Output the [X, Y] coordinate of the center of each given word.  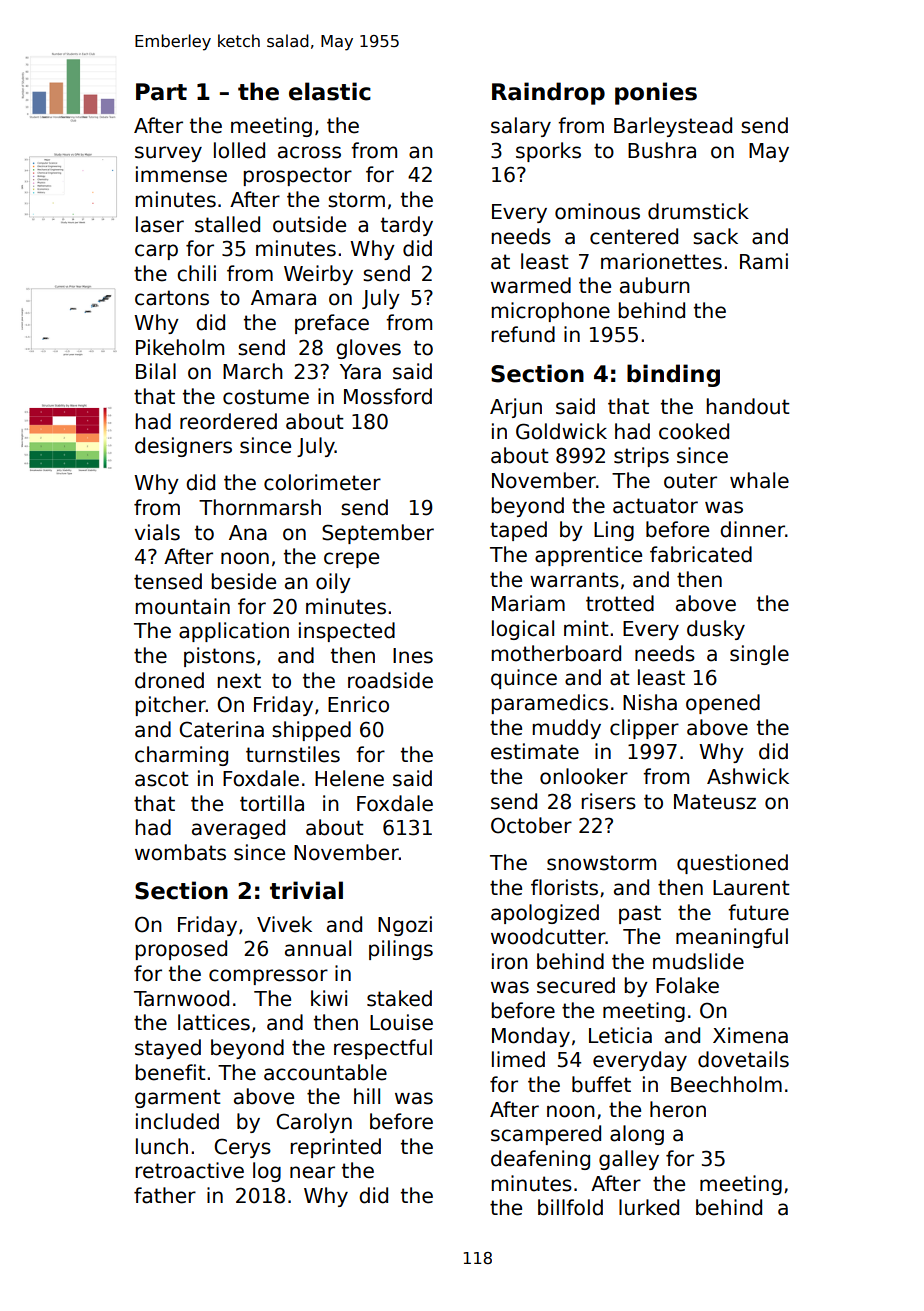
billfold [570, 1207]
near [312, 1172]
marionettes [661, 261]
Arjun [516, 408]
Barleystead [673, 127]
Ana [248, 533]
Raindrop [548, 93]
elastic [330, 91]
